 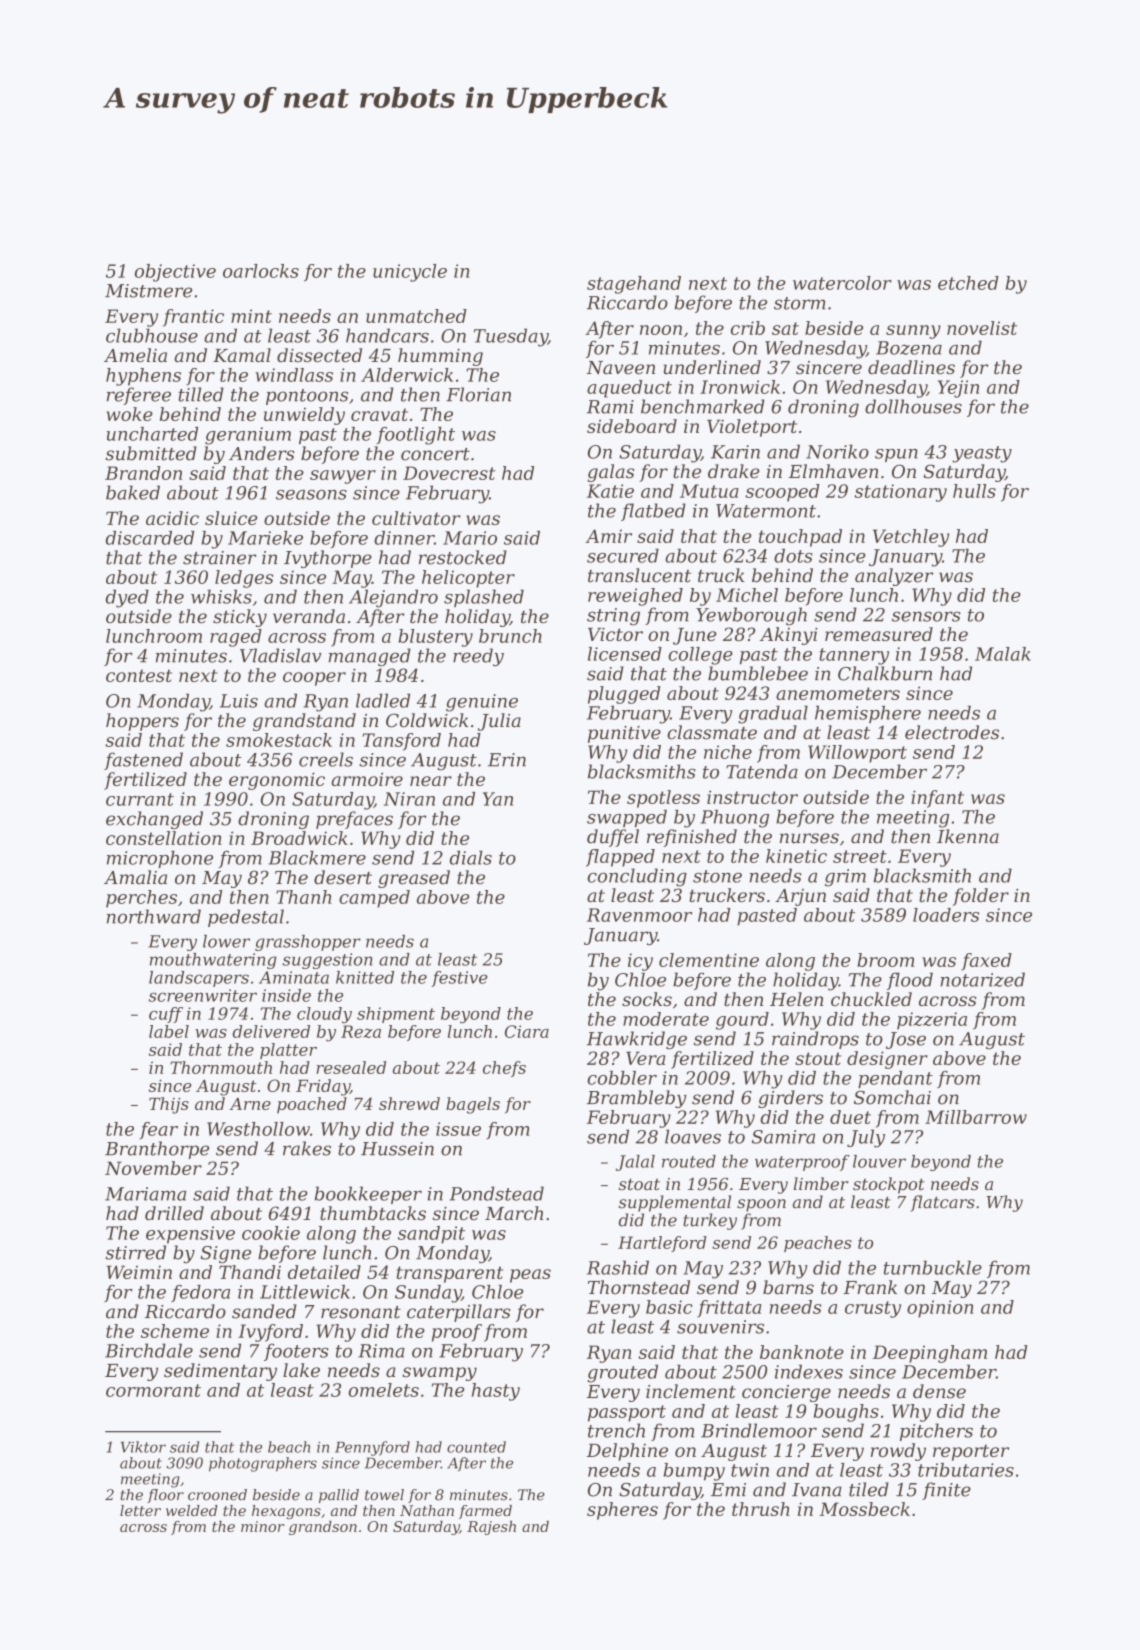 I want to click on Branthorpe, so click(x=157, y=1150).
